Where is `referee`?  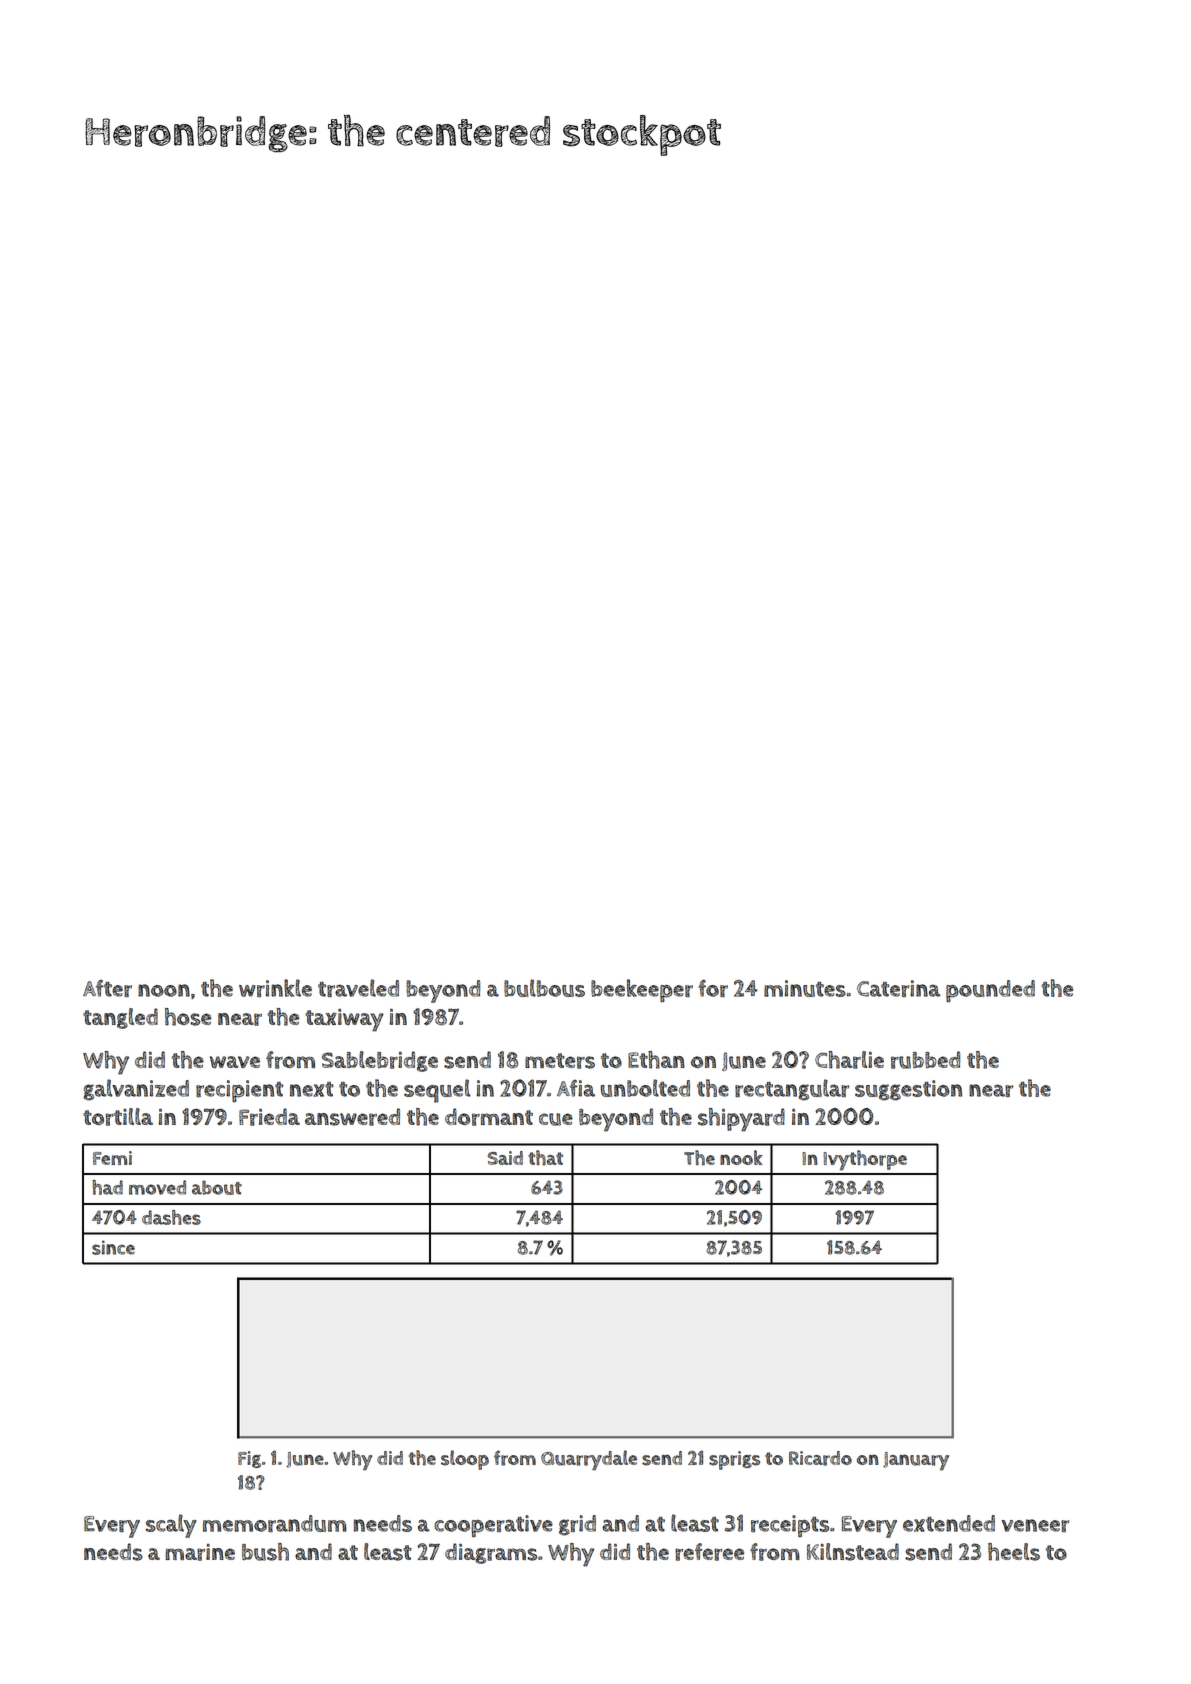 referee is located at coordinates (709, 1552).
